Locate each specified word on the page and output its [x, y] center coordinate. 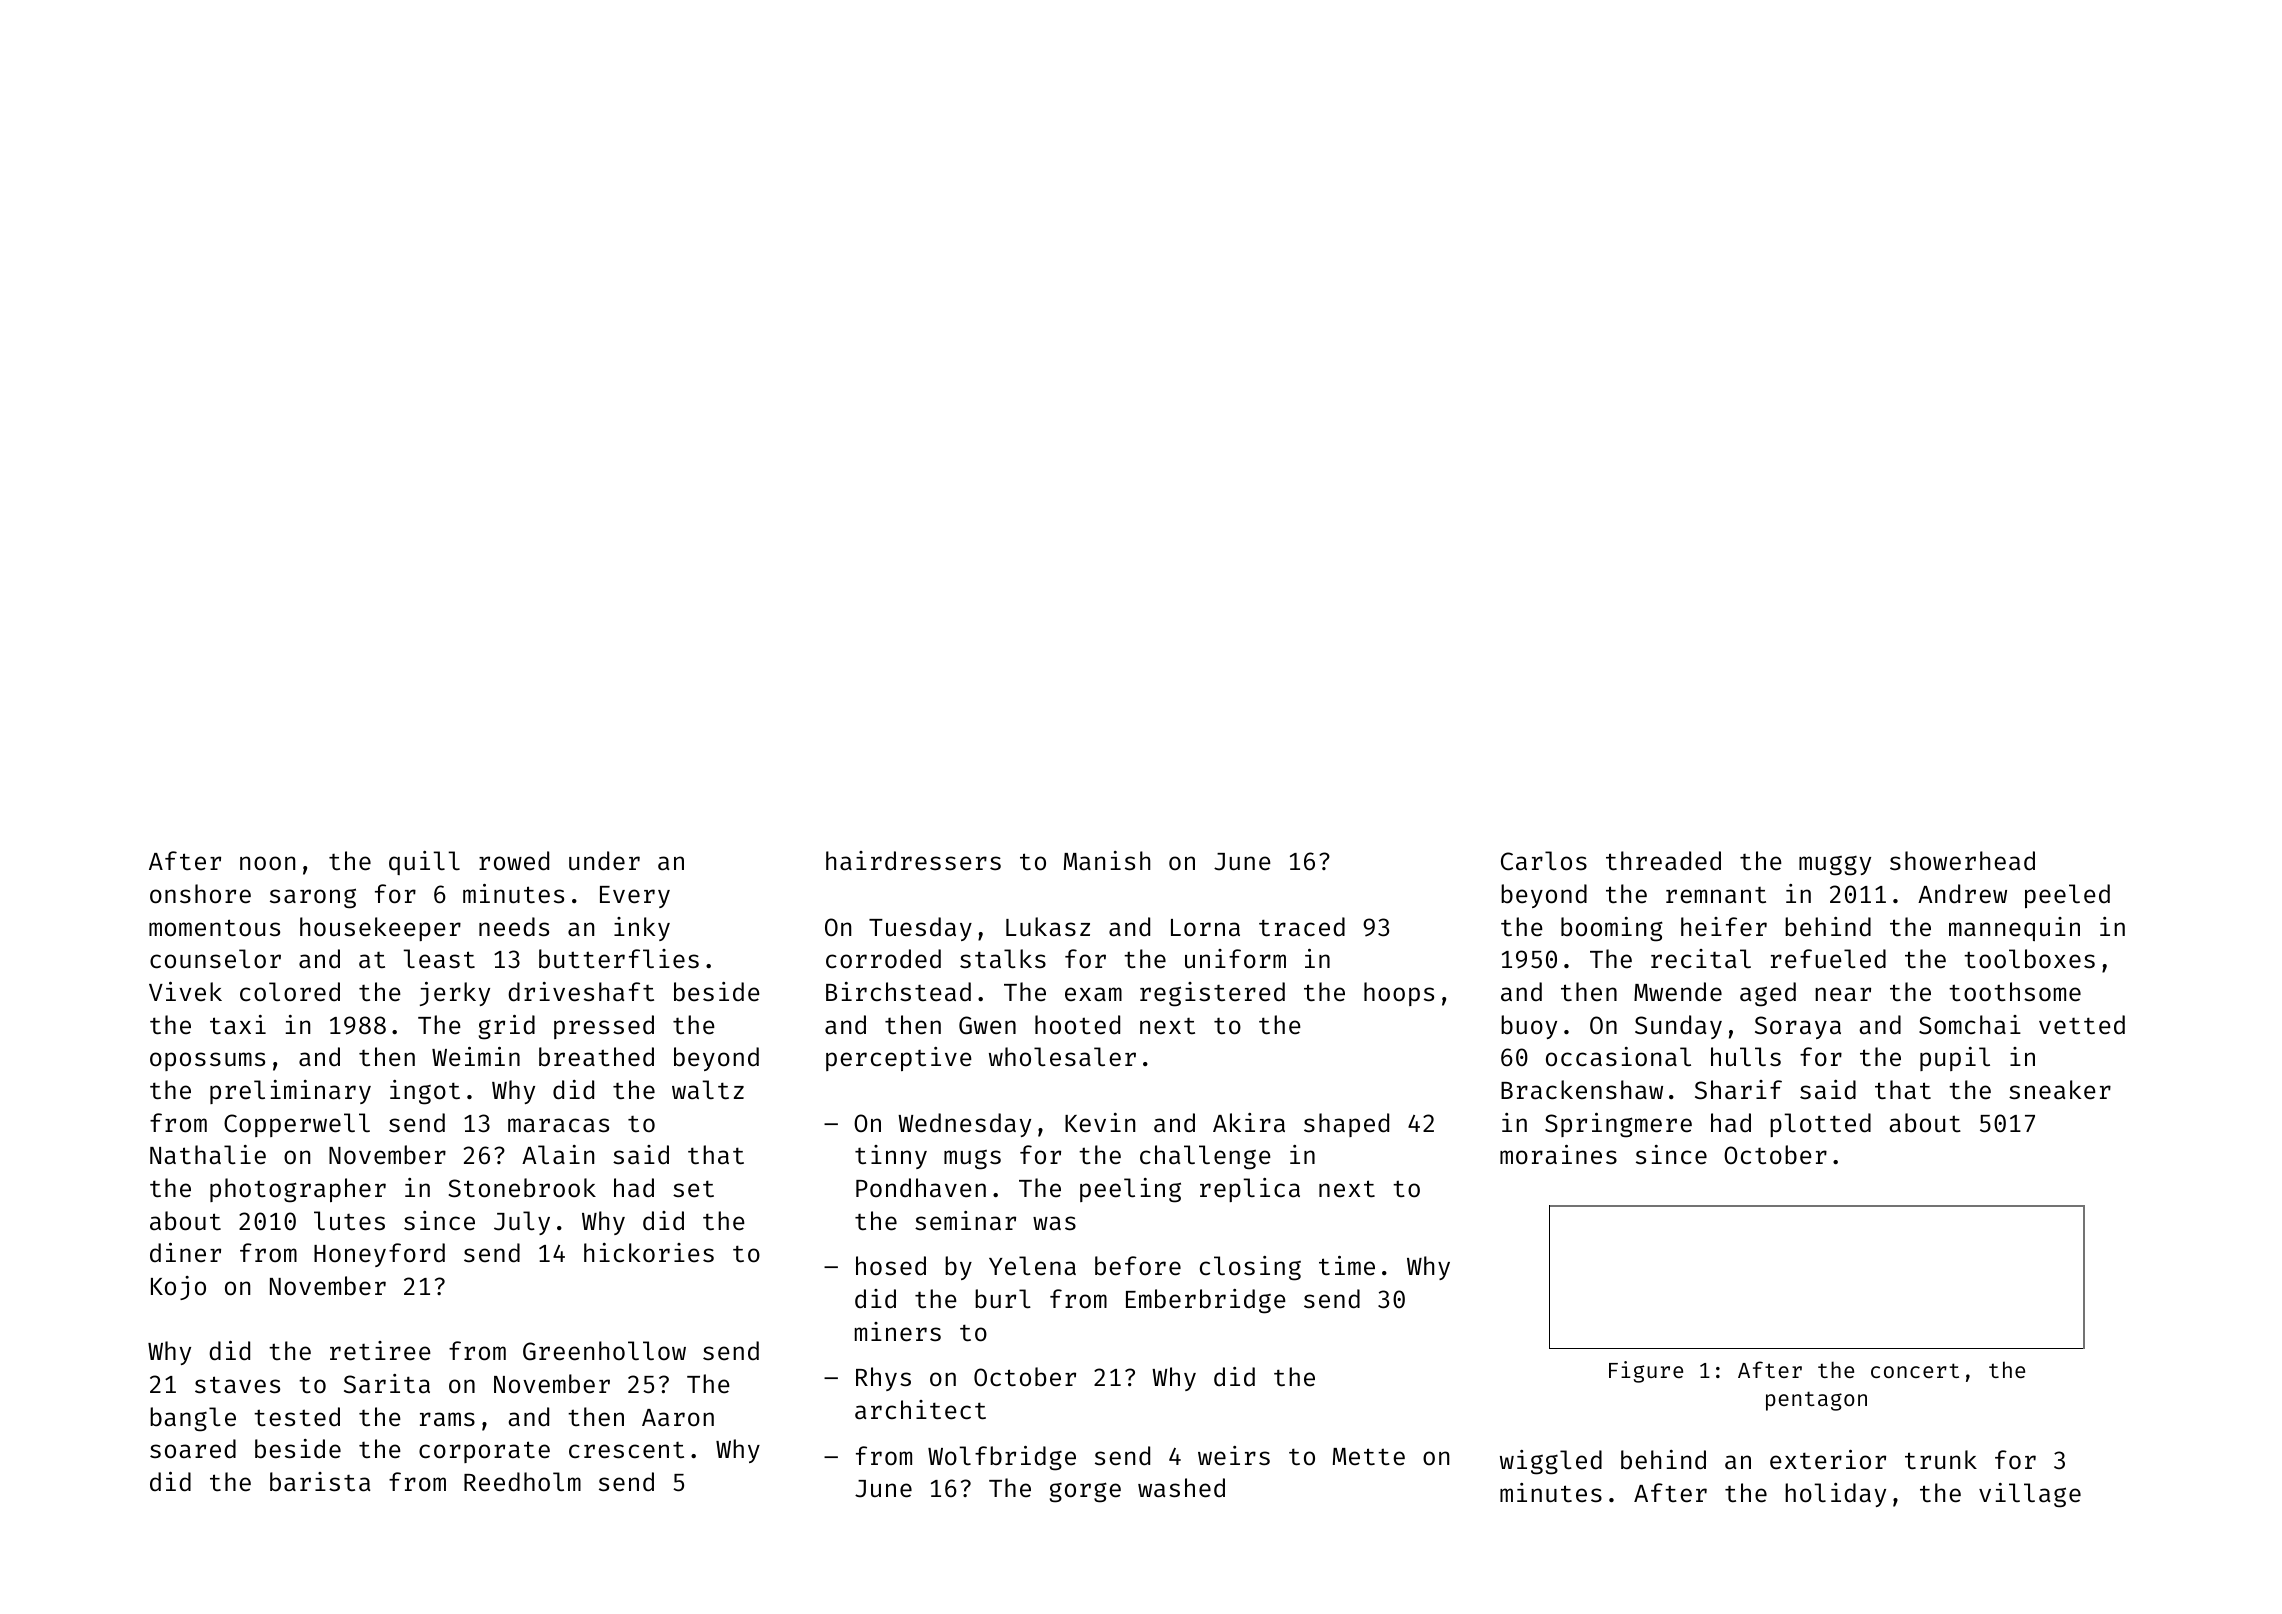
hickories [649, 1253]
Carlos [1544, 861]
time [1347, 1266]
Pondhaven [921, 1188]
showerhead [1962, 861]
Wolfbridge [1002, 1458]
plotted [1820, 1125]
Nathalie [208, 1155]
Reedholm [522, 1482]
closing [1250, 1268]
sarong [313, 898]
